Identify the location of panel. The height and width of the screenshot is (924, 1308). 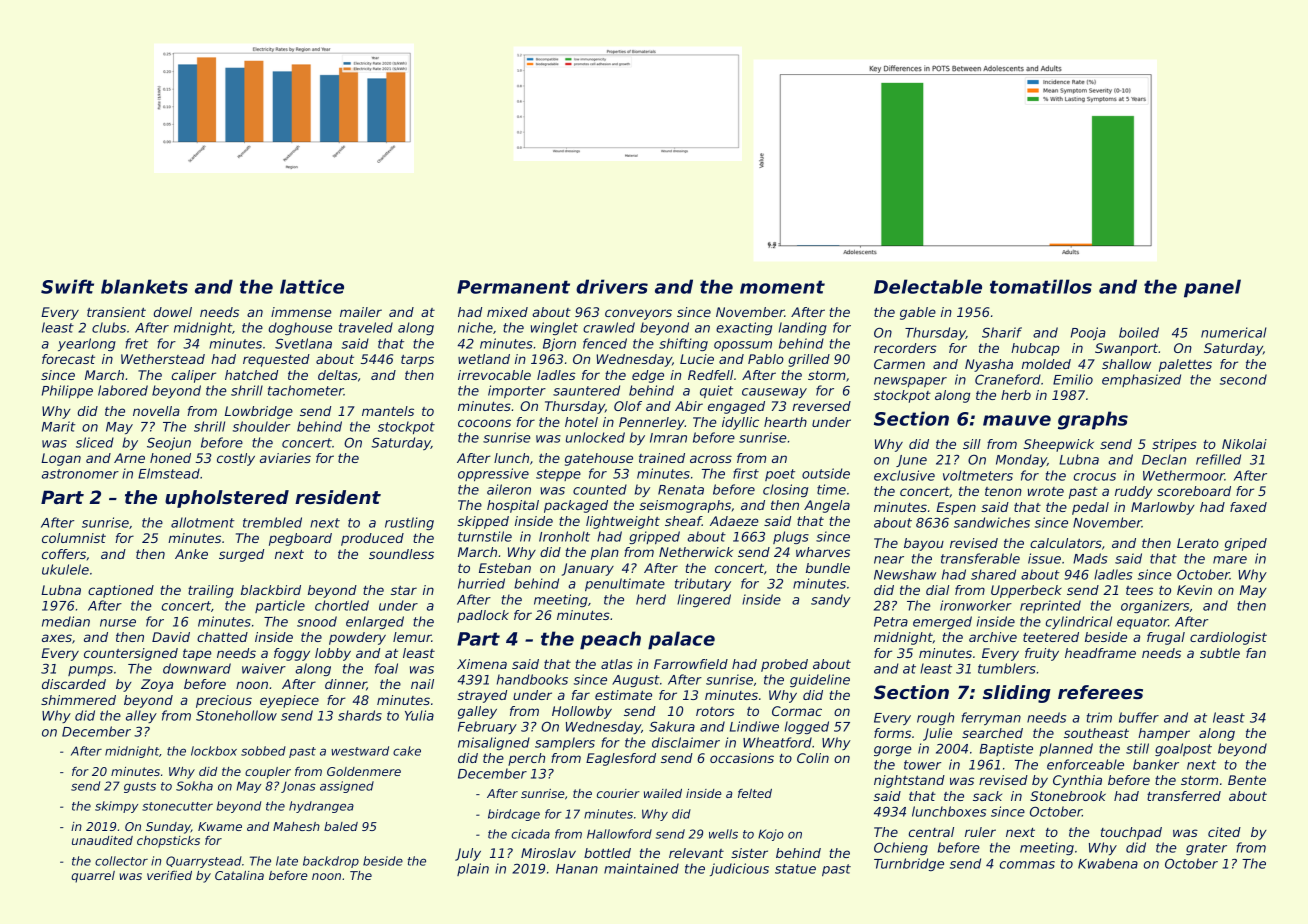
(1212, 288).
